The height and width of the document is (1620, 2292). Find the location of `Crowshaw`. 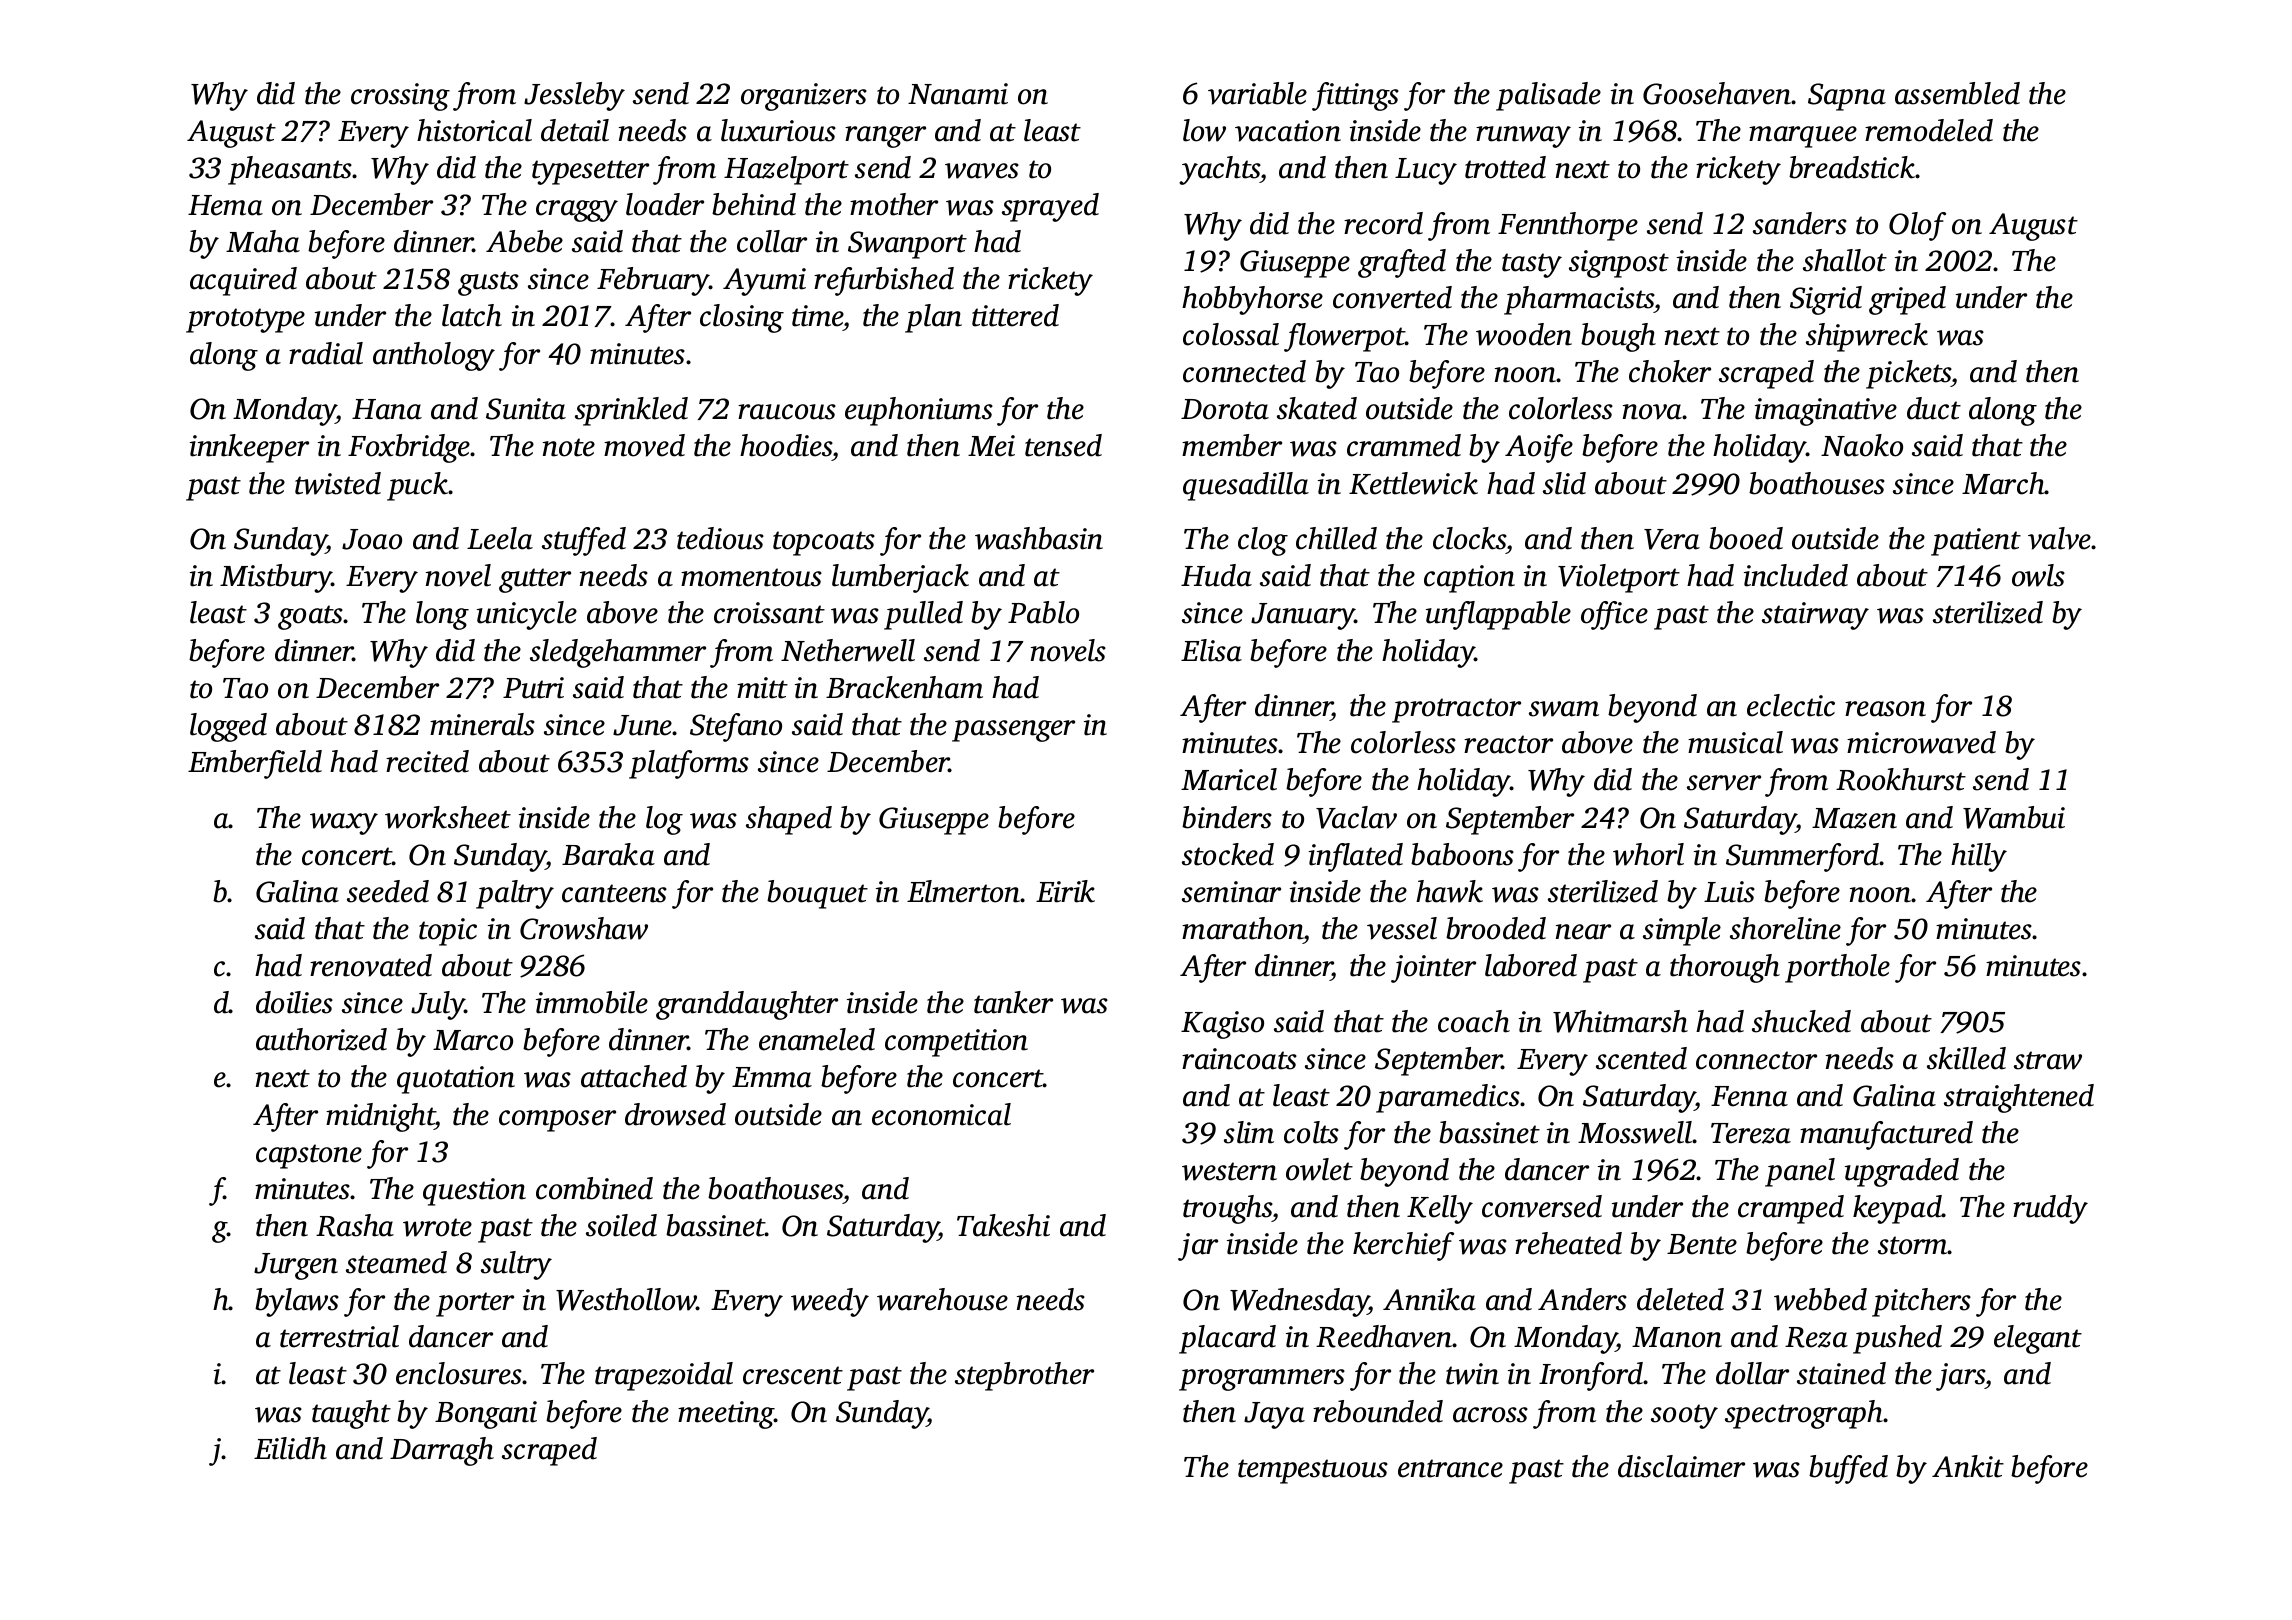

Crowshaw is located at coordinates (584, 928).
